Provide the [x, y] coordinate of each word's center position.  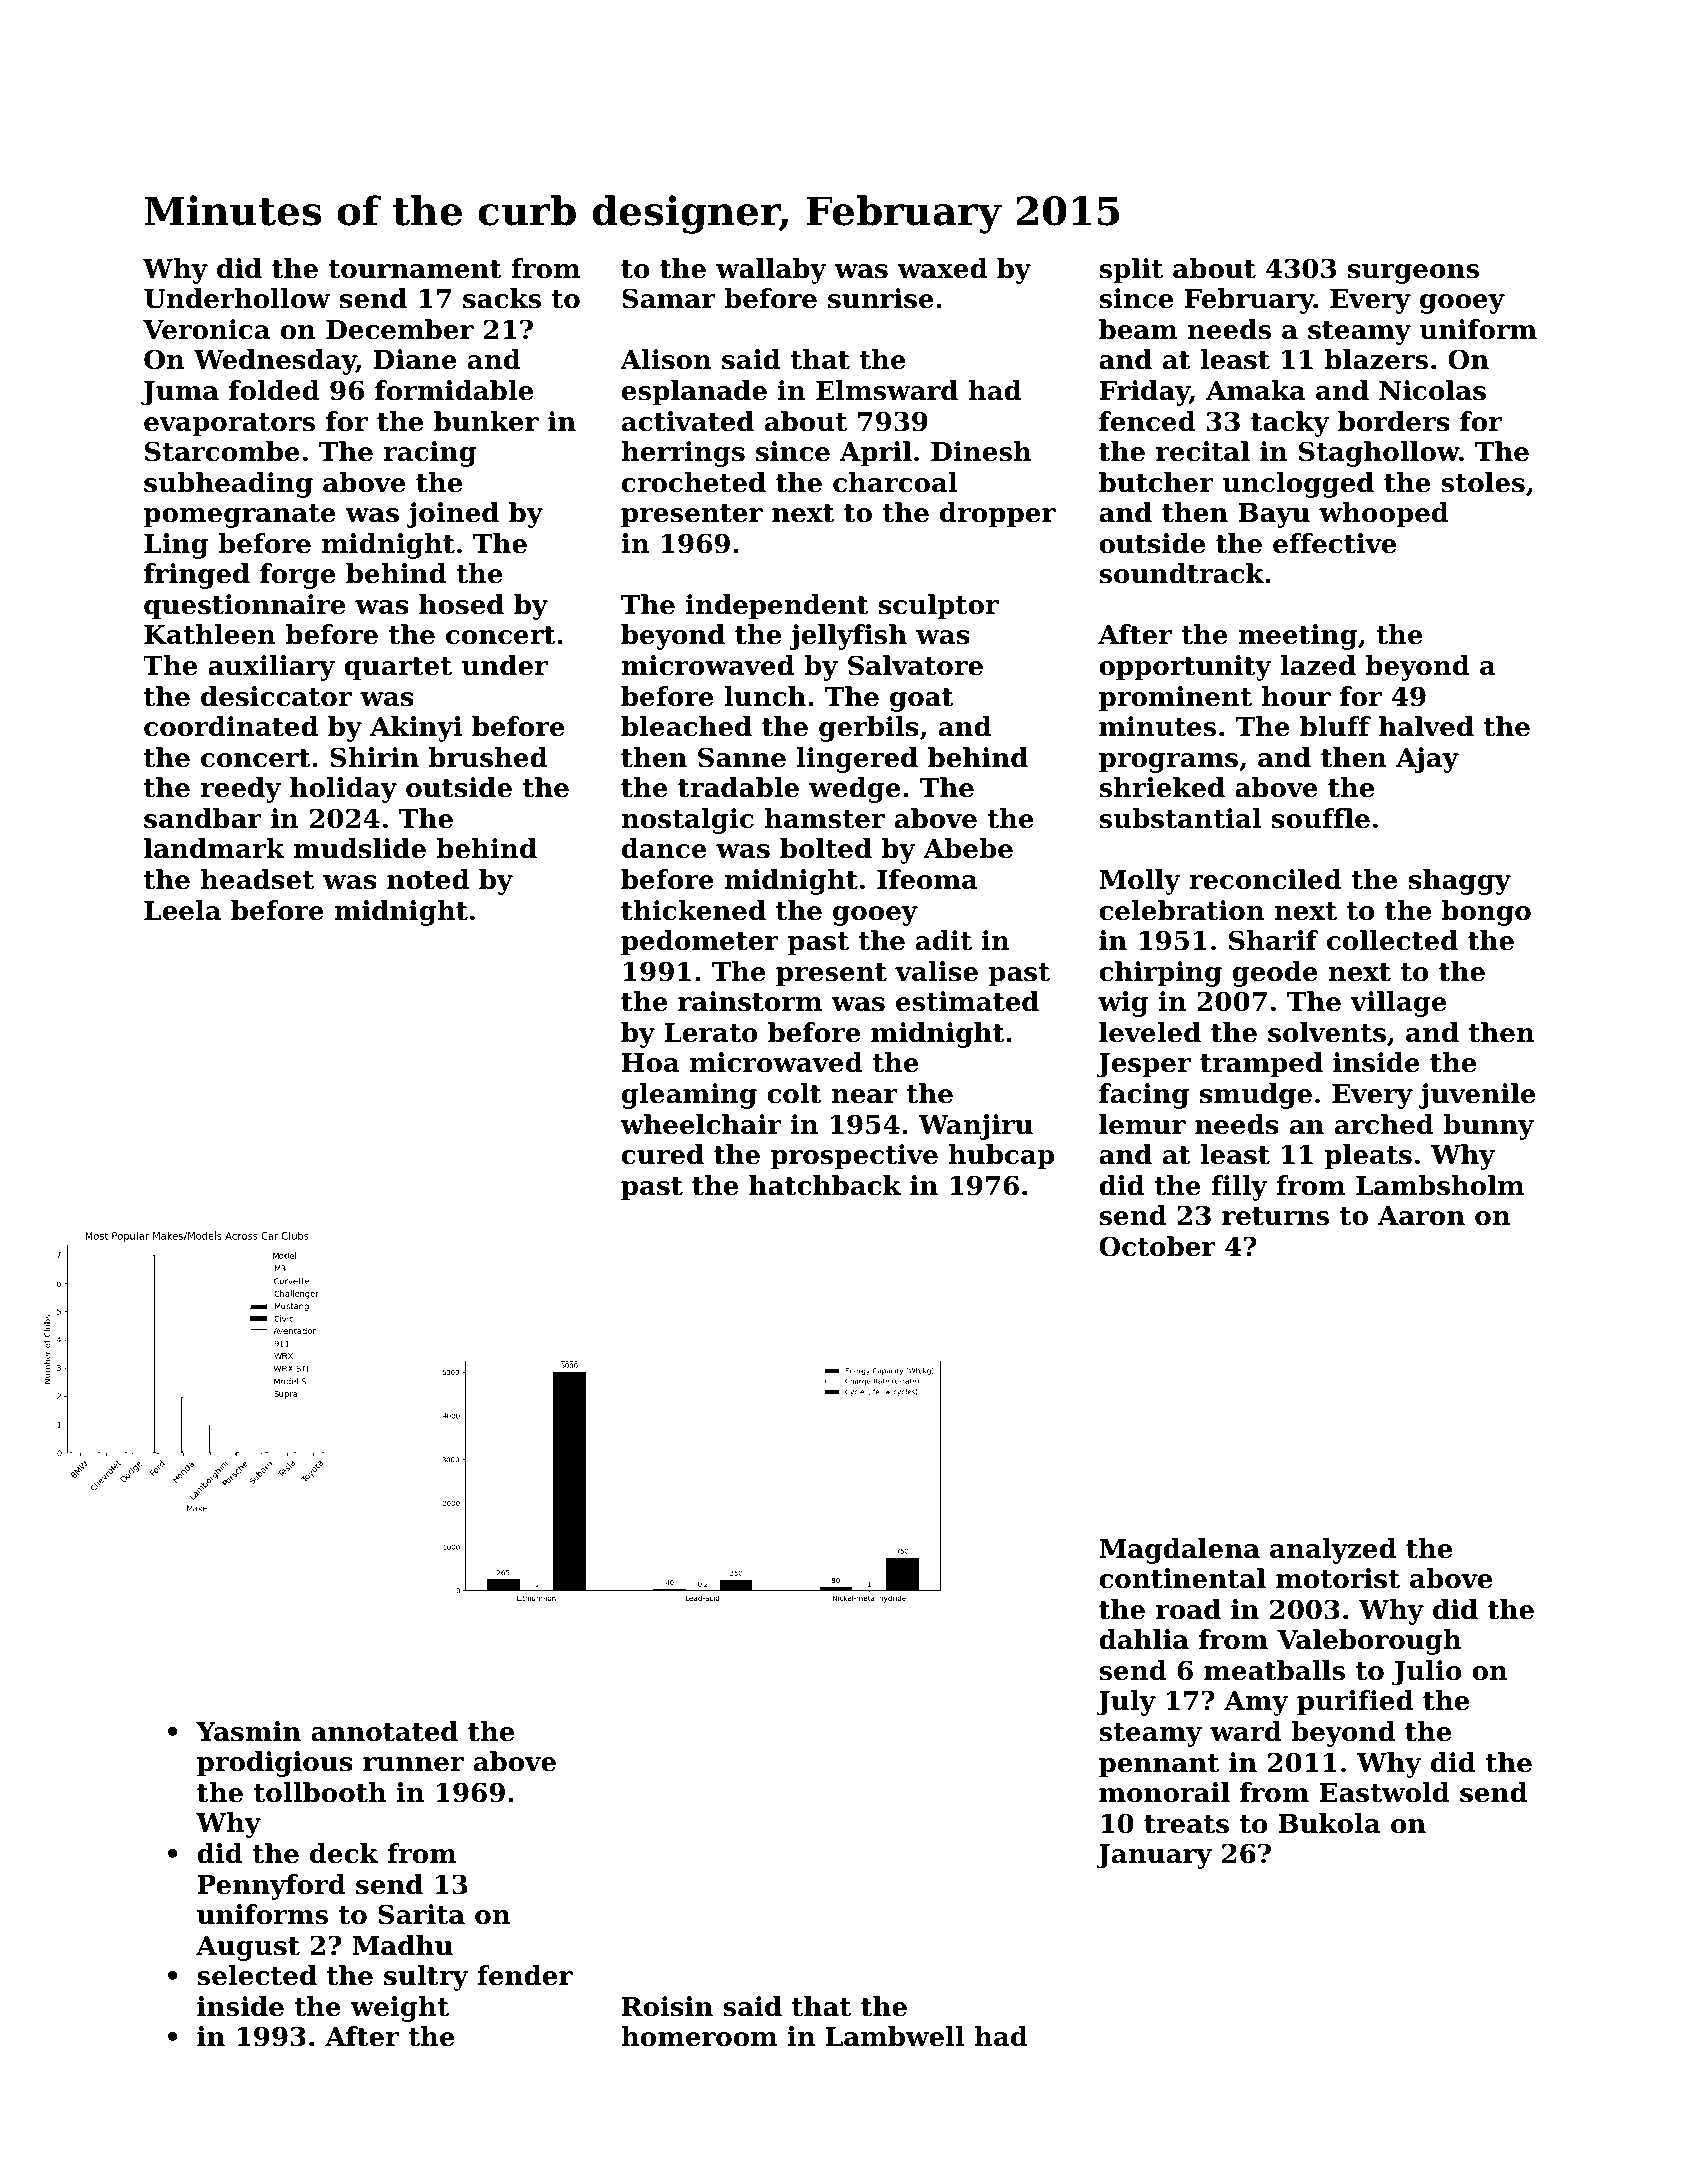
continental [1182, 1578]
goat [922, 700]
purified [1355, 1703]
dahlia [1144, 1639]
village [1398, 1004]
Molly [1140, 882]
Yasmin [248, 1731]
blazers [1376, 359]
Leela [182, 910]
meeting [1297, 637]
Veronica [206, 329]
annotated [384, 1731]
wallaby [771, 271]
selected [257, 1975]
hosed [461, 604]
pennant [1159, 1766]
